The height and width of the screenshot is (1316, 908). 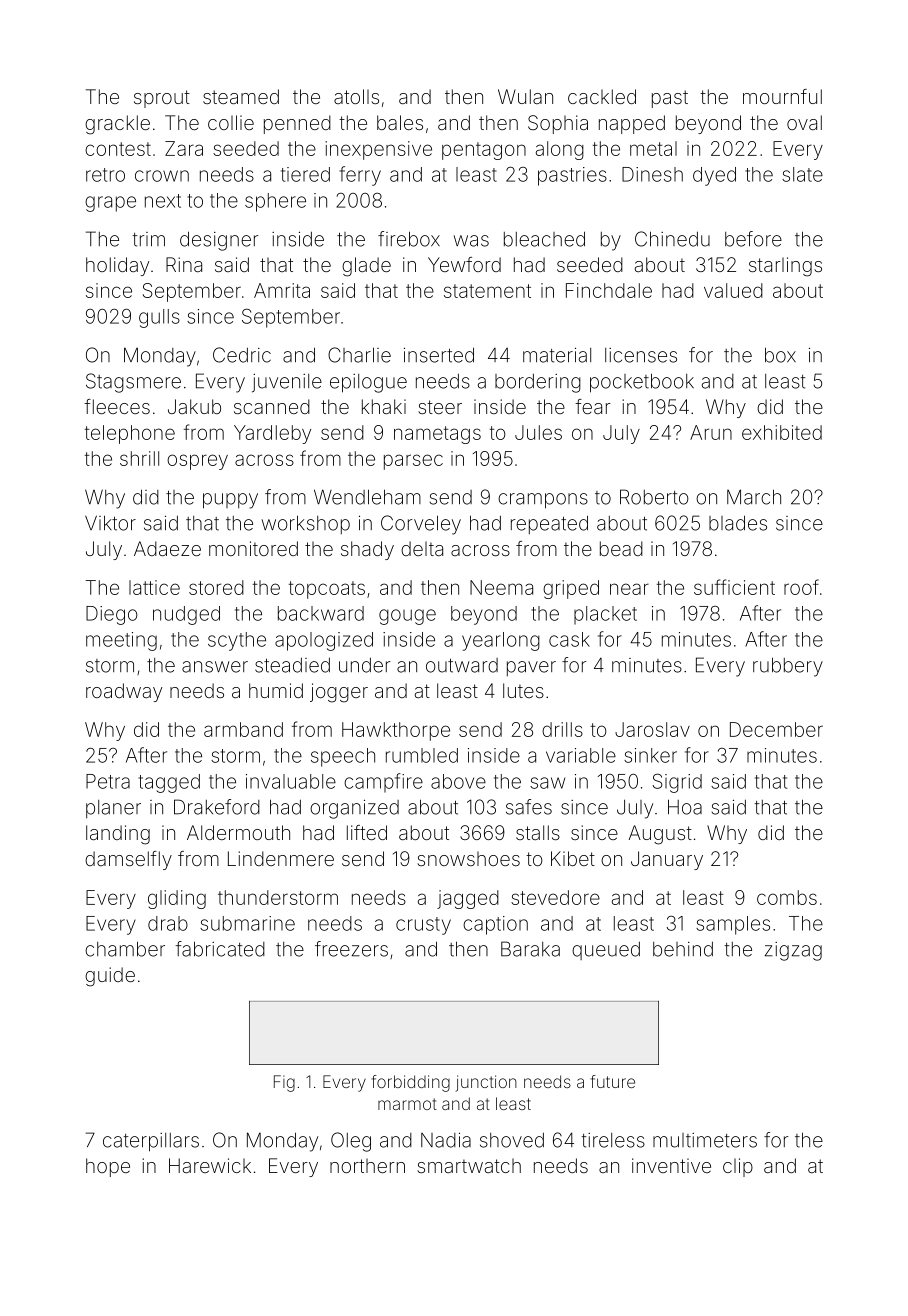 I want to click on mournful, so click(x=782, y=96).
